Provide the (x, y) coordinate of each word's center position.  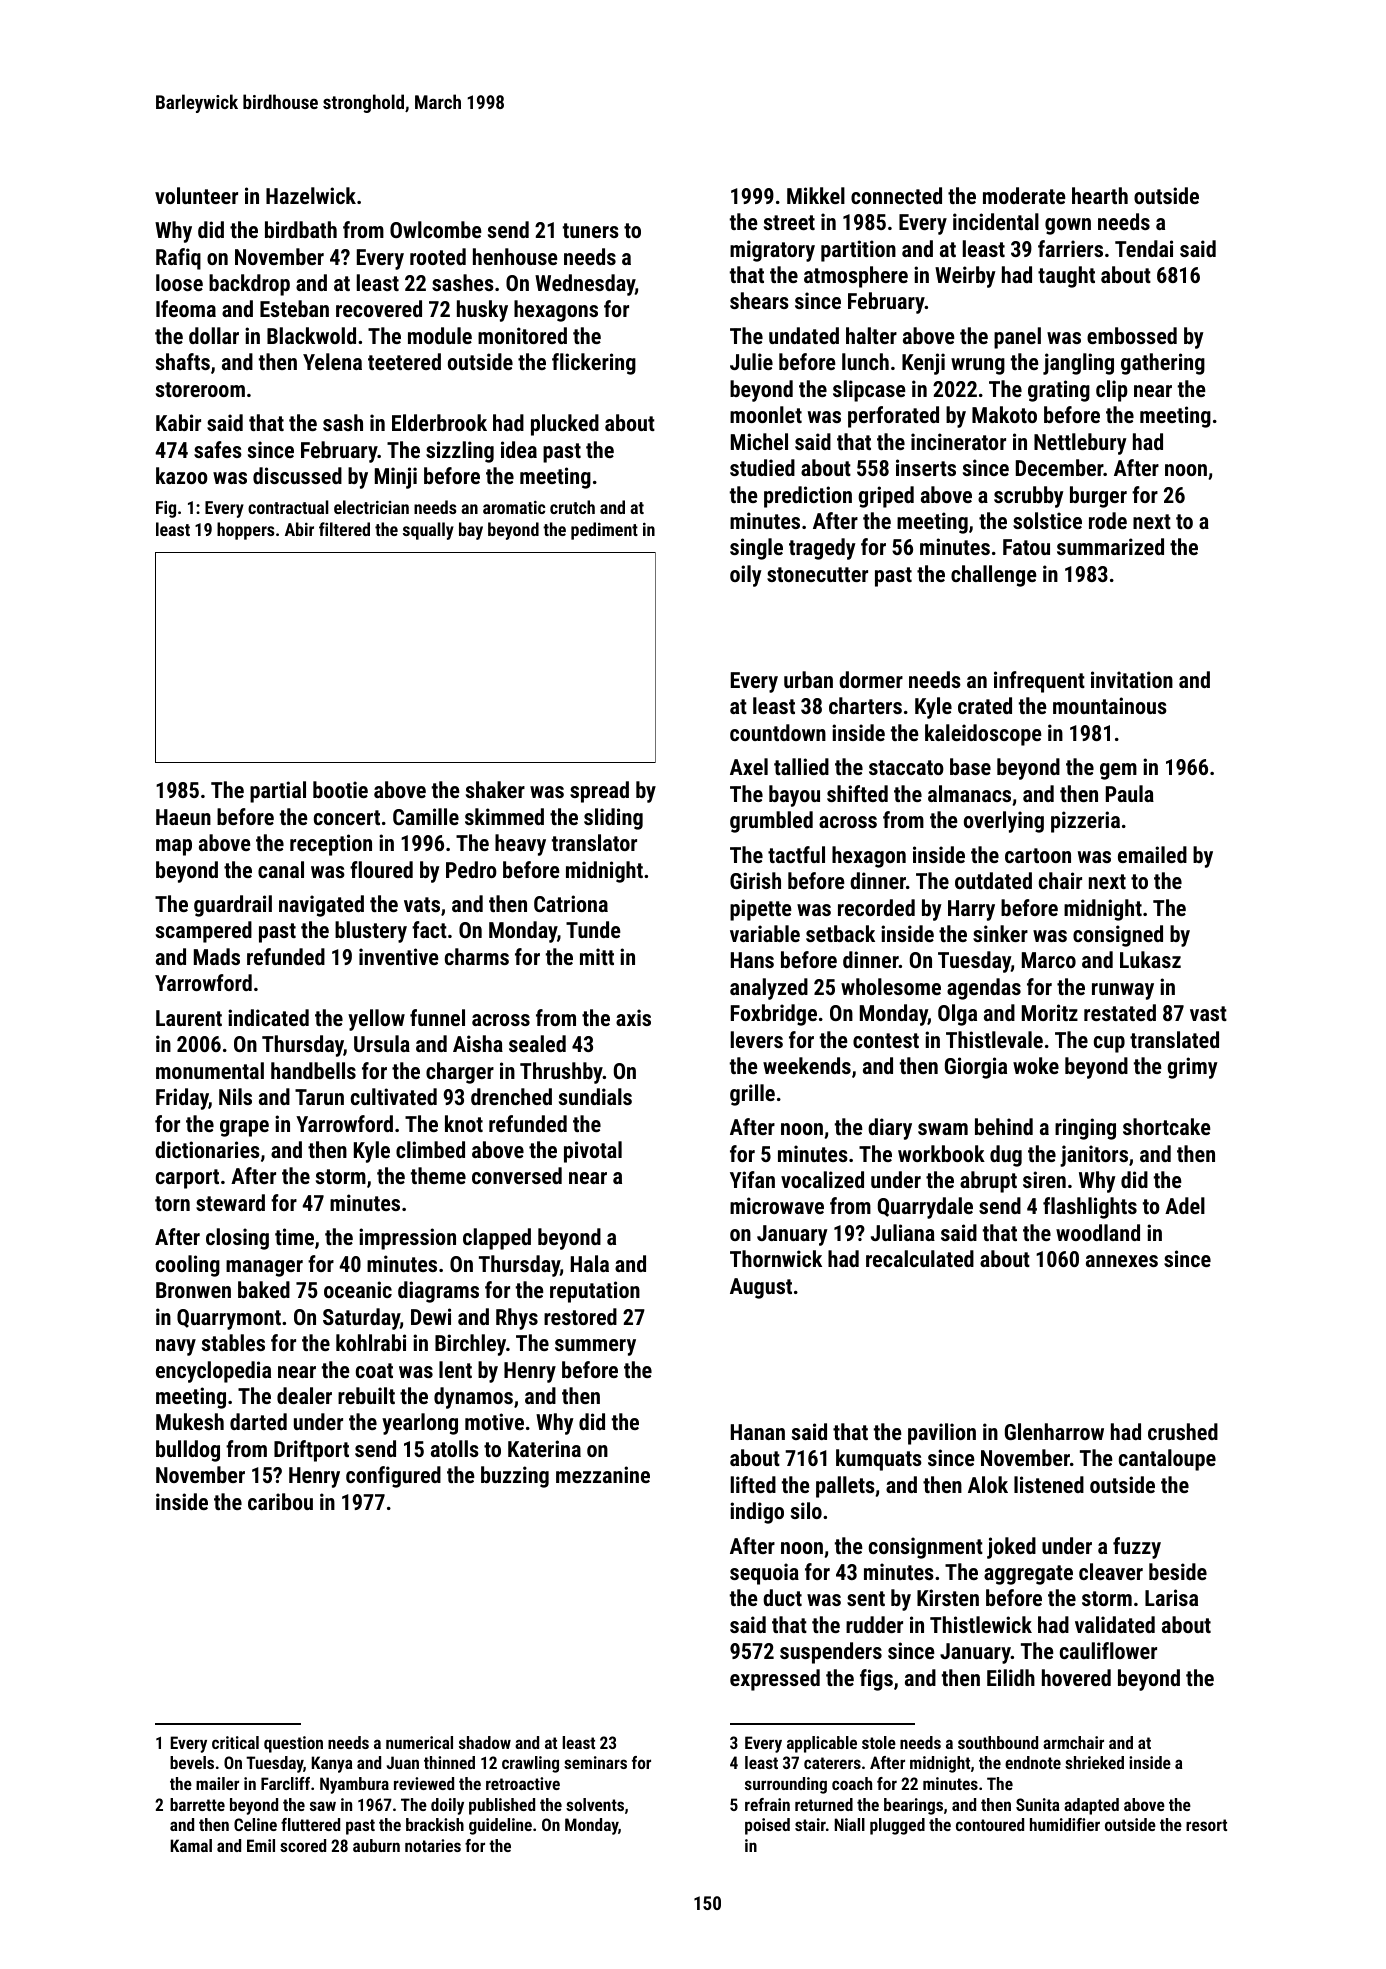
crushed (1183, 1431)
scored (303, 1845)
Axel (749, 766)
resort (1206, 1825)
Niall (849, 1824)
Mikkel (816, 195)
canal (281, 869)
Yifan (752, 1179)
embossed (1132, 335)
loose (179, 282)
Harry (971, 910)
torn (172, 1203)
